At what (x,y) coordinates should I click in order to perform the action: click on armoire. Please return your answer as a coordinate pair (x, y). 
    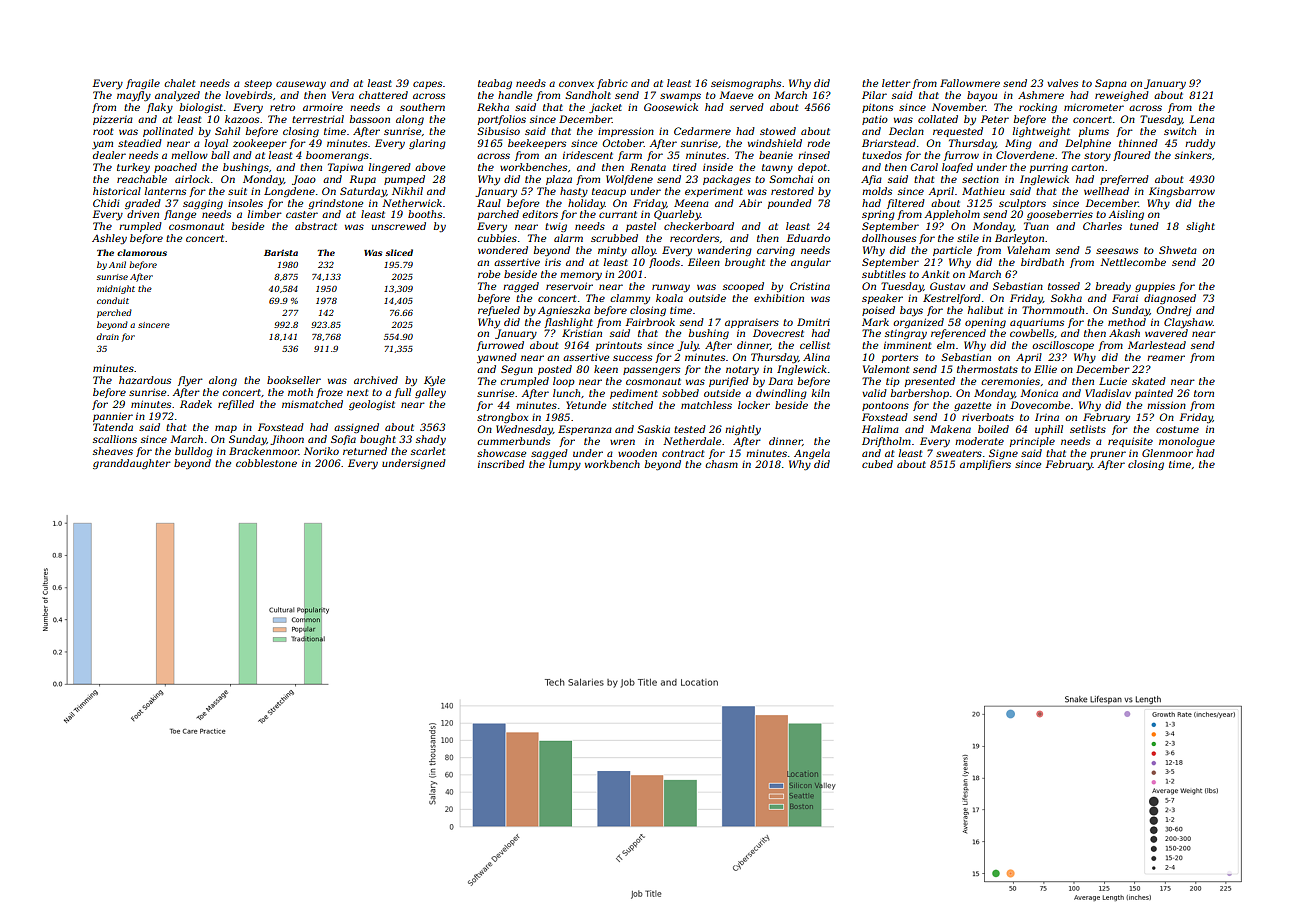
    Looking at the image, I should click on (323, 107).
